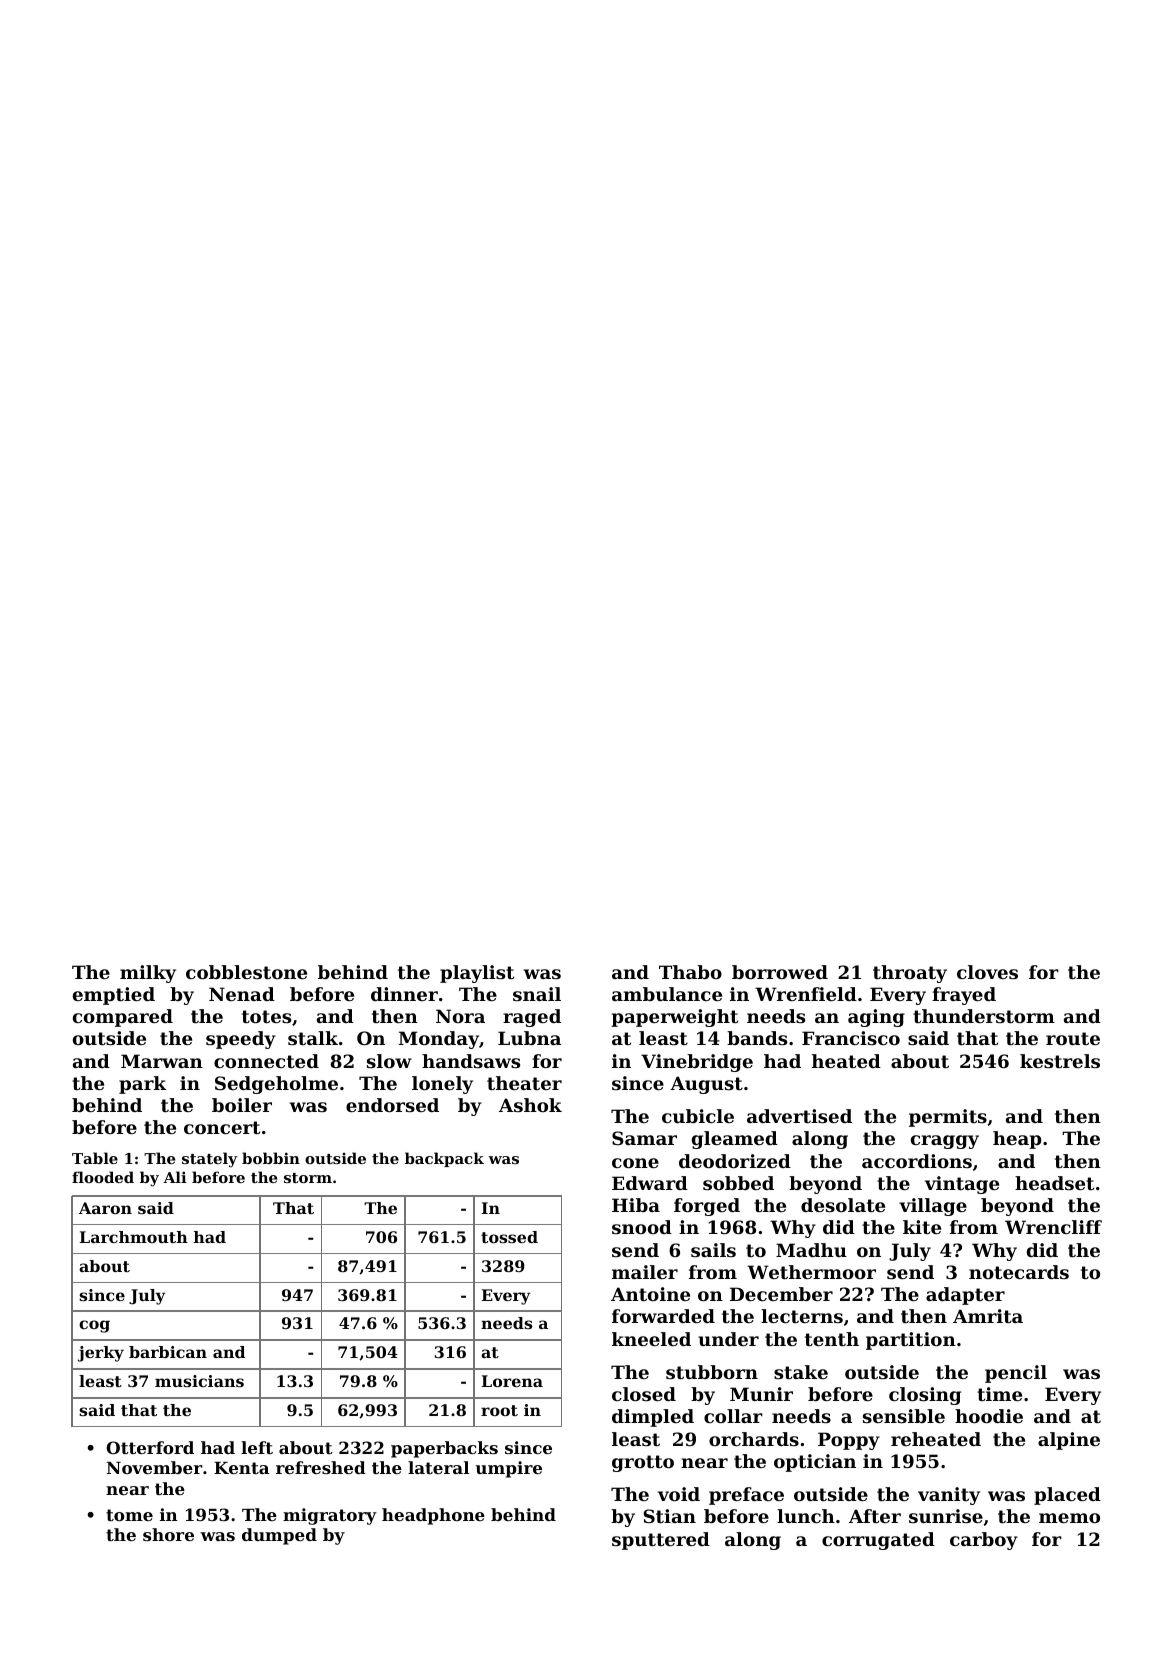  Describe the element at coordinates (512, 1381) in the document. I see `Lorena` at that location.
